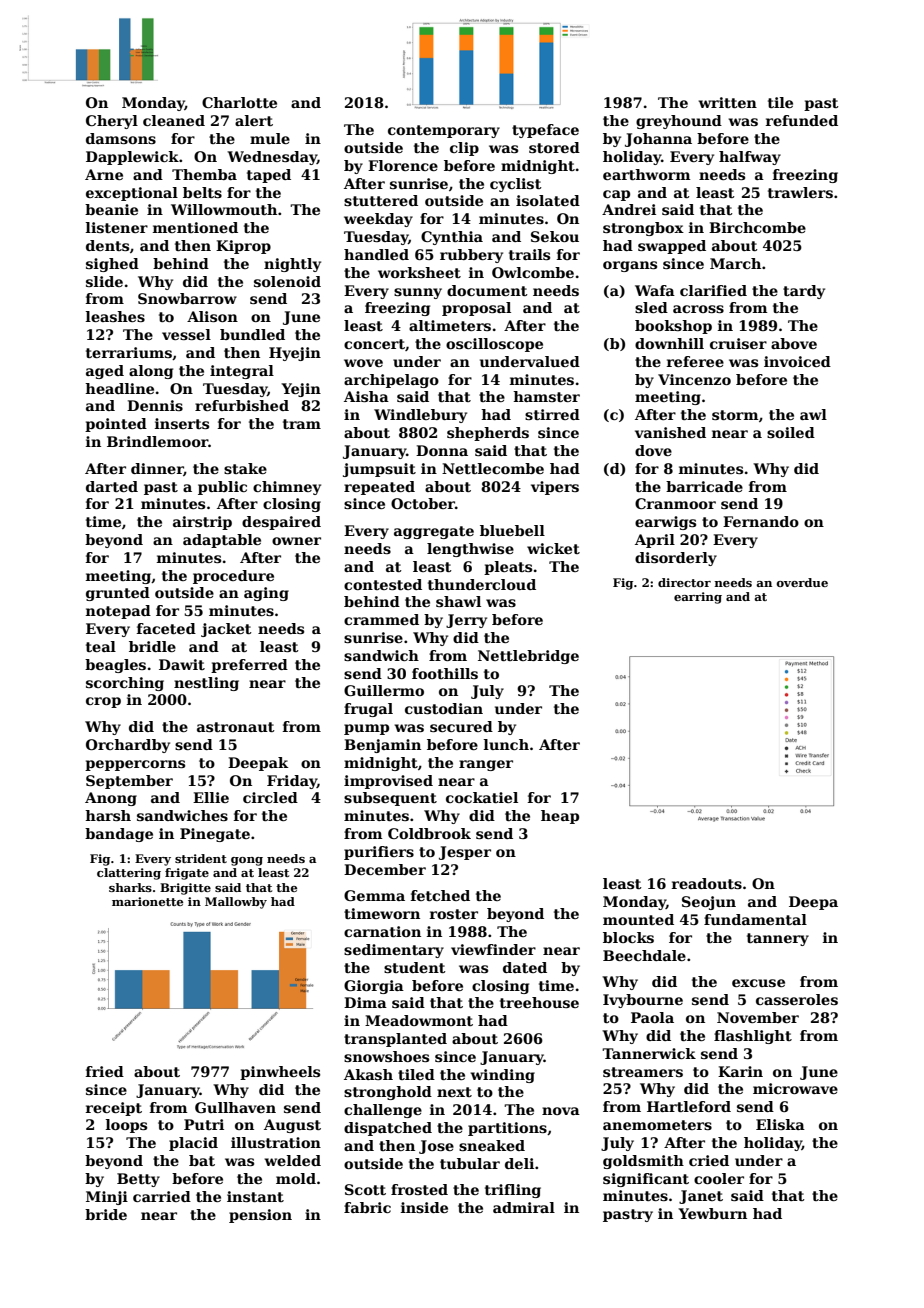 This screenshot has height=1308, width=924. I want to click on earring, so click(698, 598).
